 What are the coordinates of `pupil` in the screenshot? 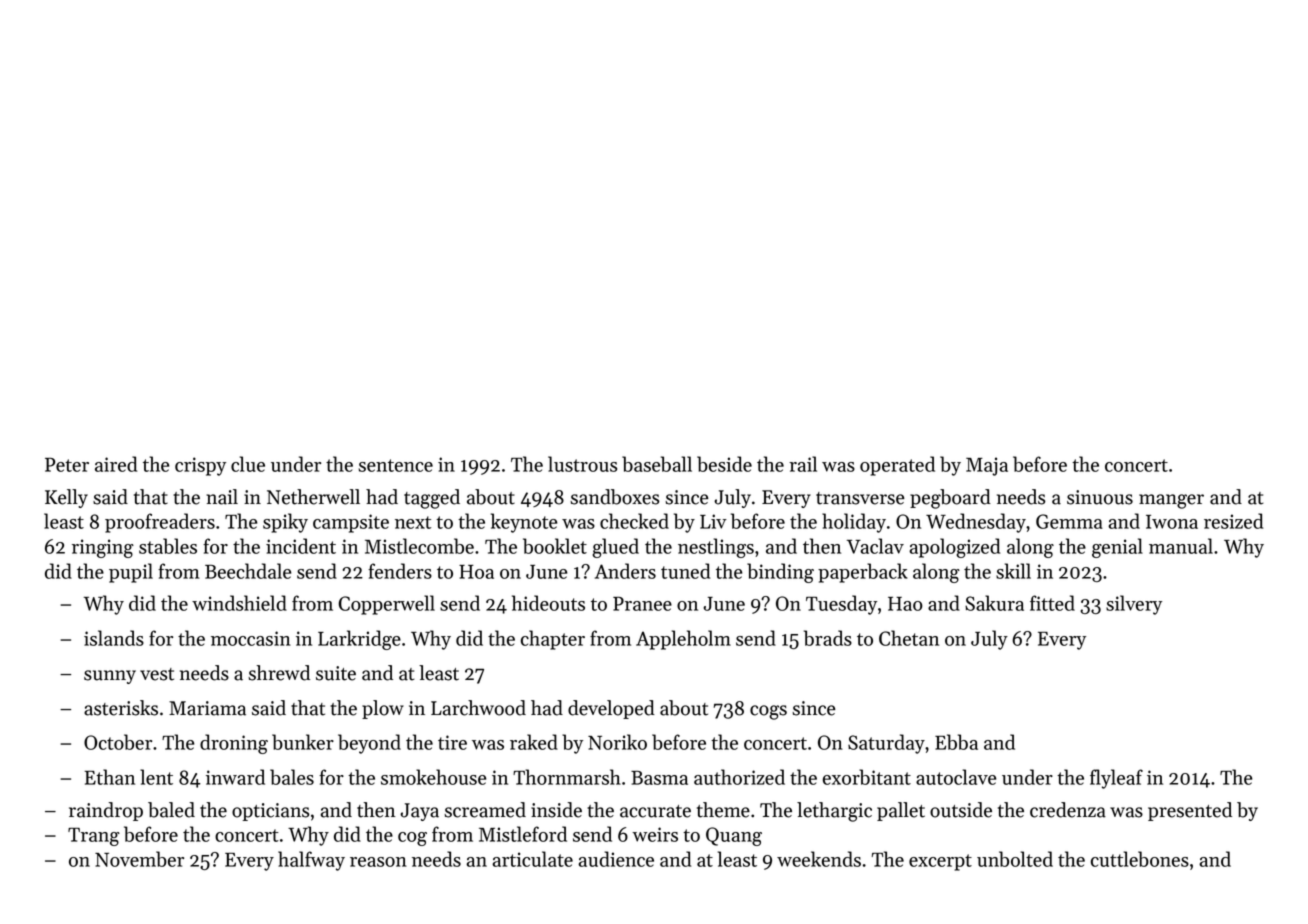 It's located at (131, 573).
